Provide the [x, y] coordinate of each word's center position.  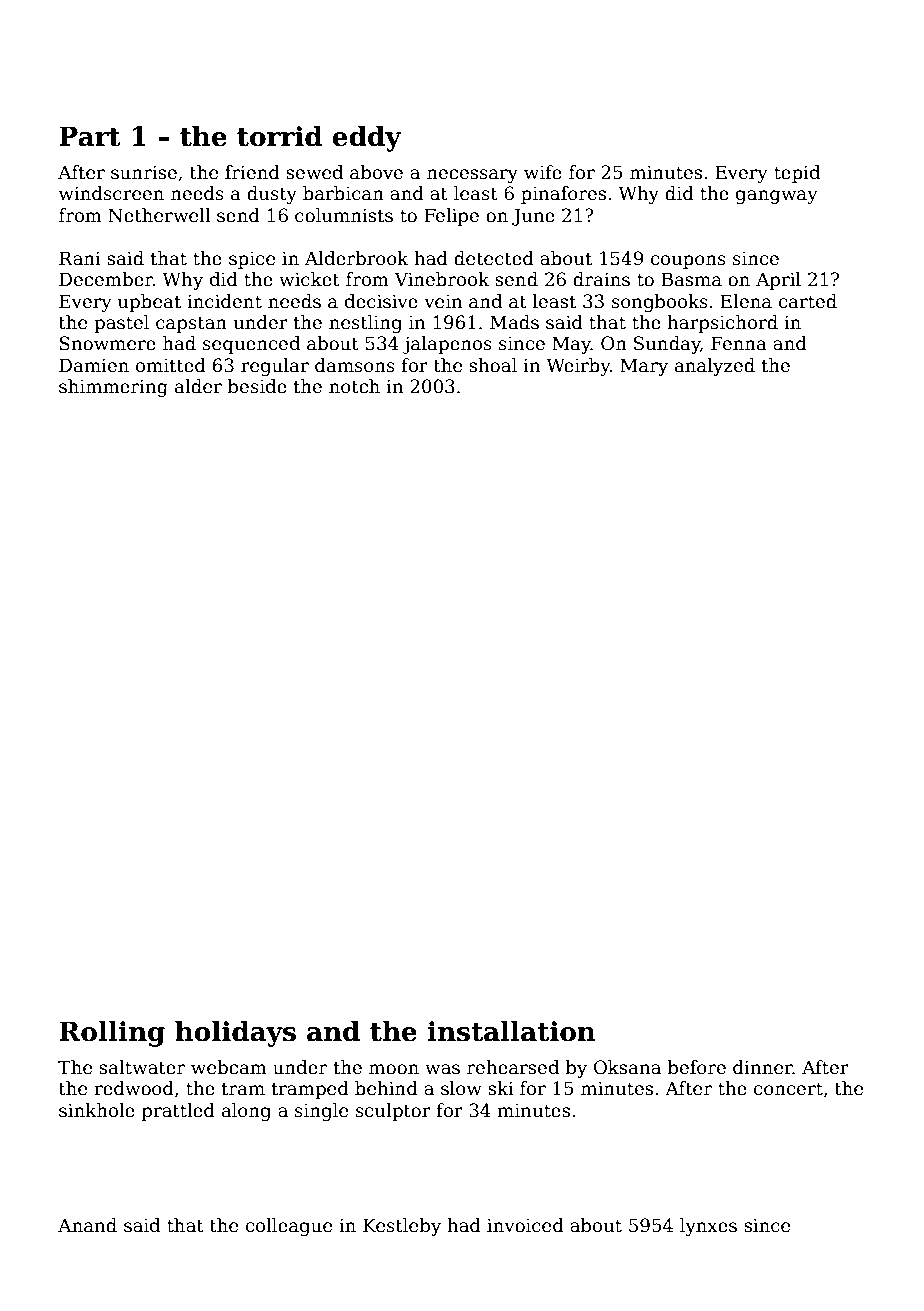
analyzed [715, 367]
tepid [797, 174]
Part [90, 136]
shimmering [113, 388]
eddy [367, 139]
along [246, 1112]
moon [394, 1069]
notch [354, 386]
